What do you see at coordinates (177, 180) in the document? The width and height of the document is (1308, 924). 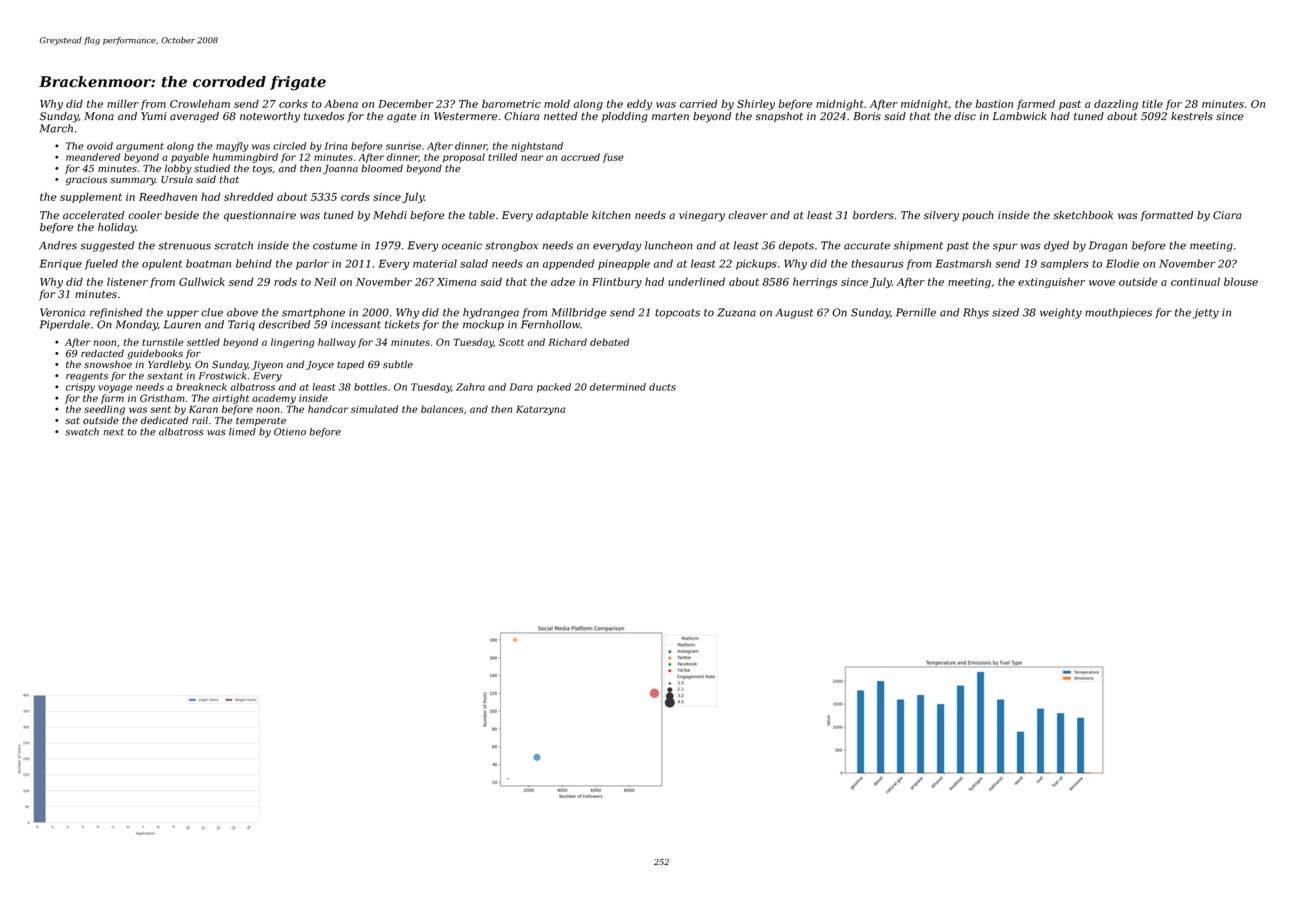 I see `Ursula` at bounding box center [177, 180].
